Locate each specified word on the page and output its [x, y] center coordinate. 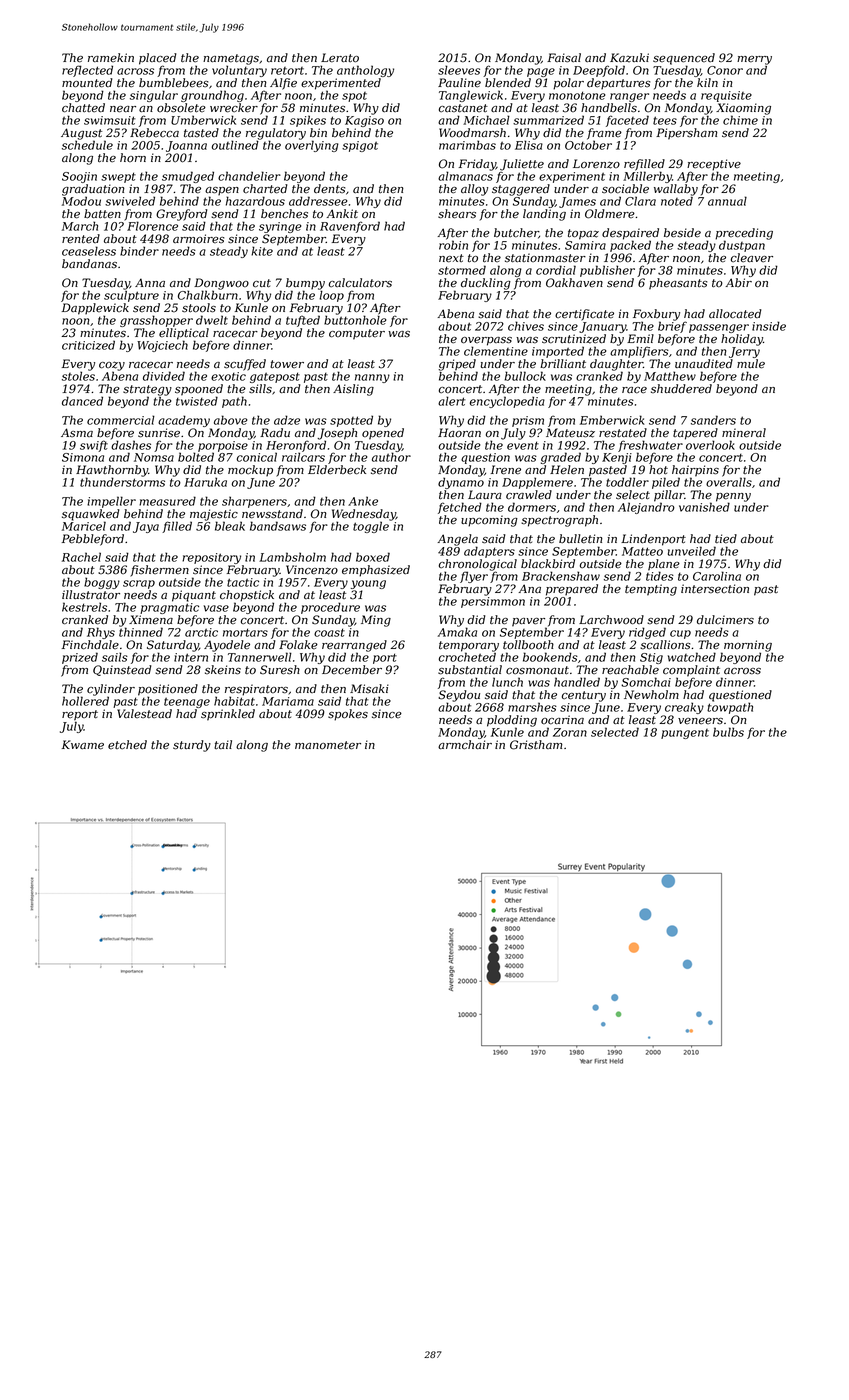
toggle [371, 527]
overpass [486, 341]
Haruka [205, 482]
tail [223, 744]
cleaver [752, 258]
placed [157, 59]
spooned [199, 390]
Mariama [288, 701]
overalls [729, 482]
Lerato [340, 58]
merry [754, 60]
